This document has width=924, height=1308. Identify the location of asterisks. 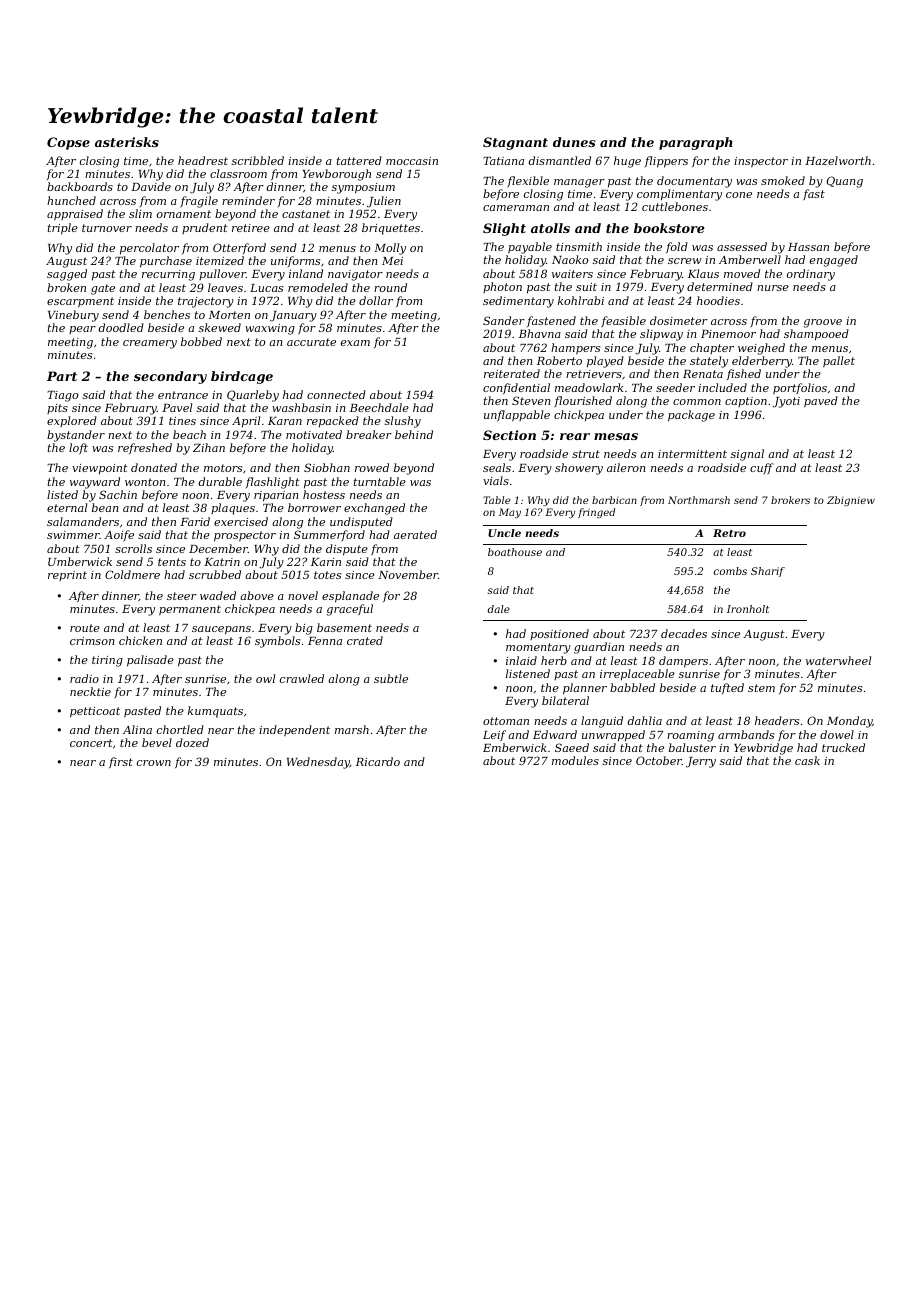
(127, 142).
